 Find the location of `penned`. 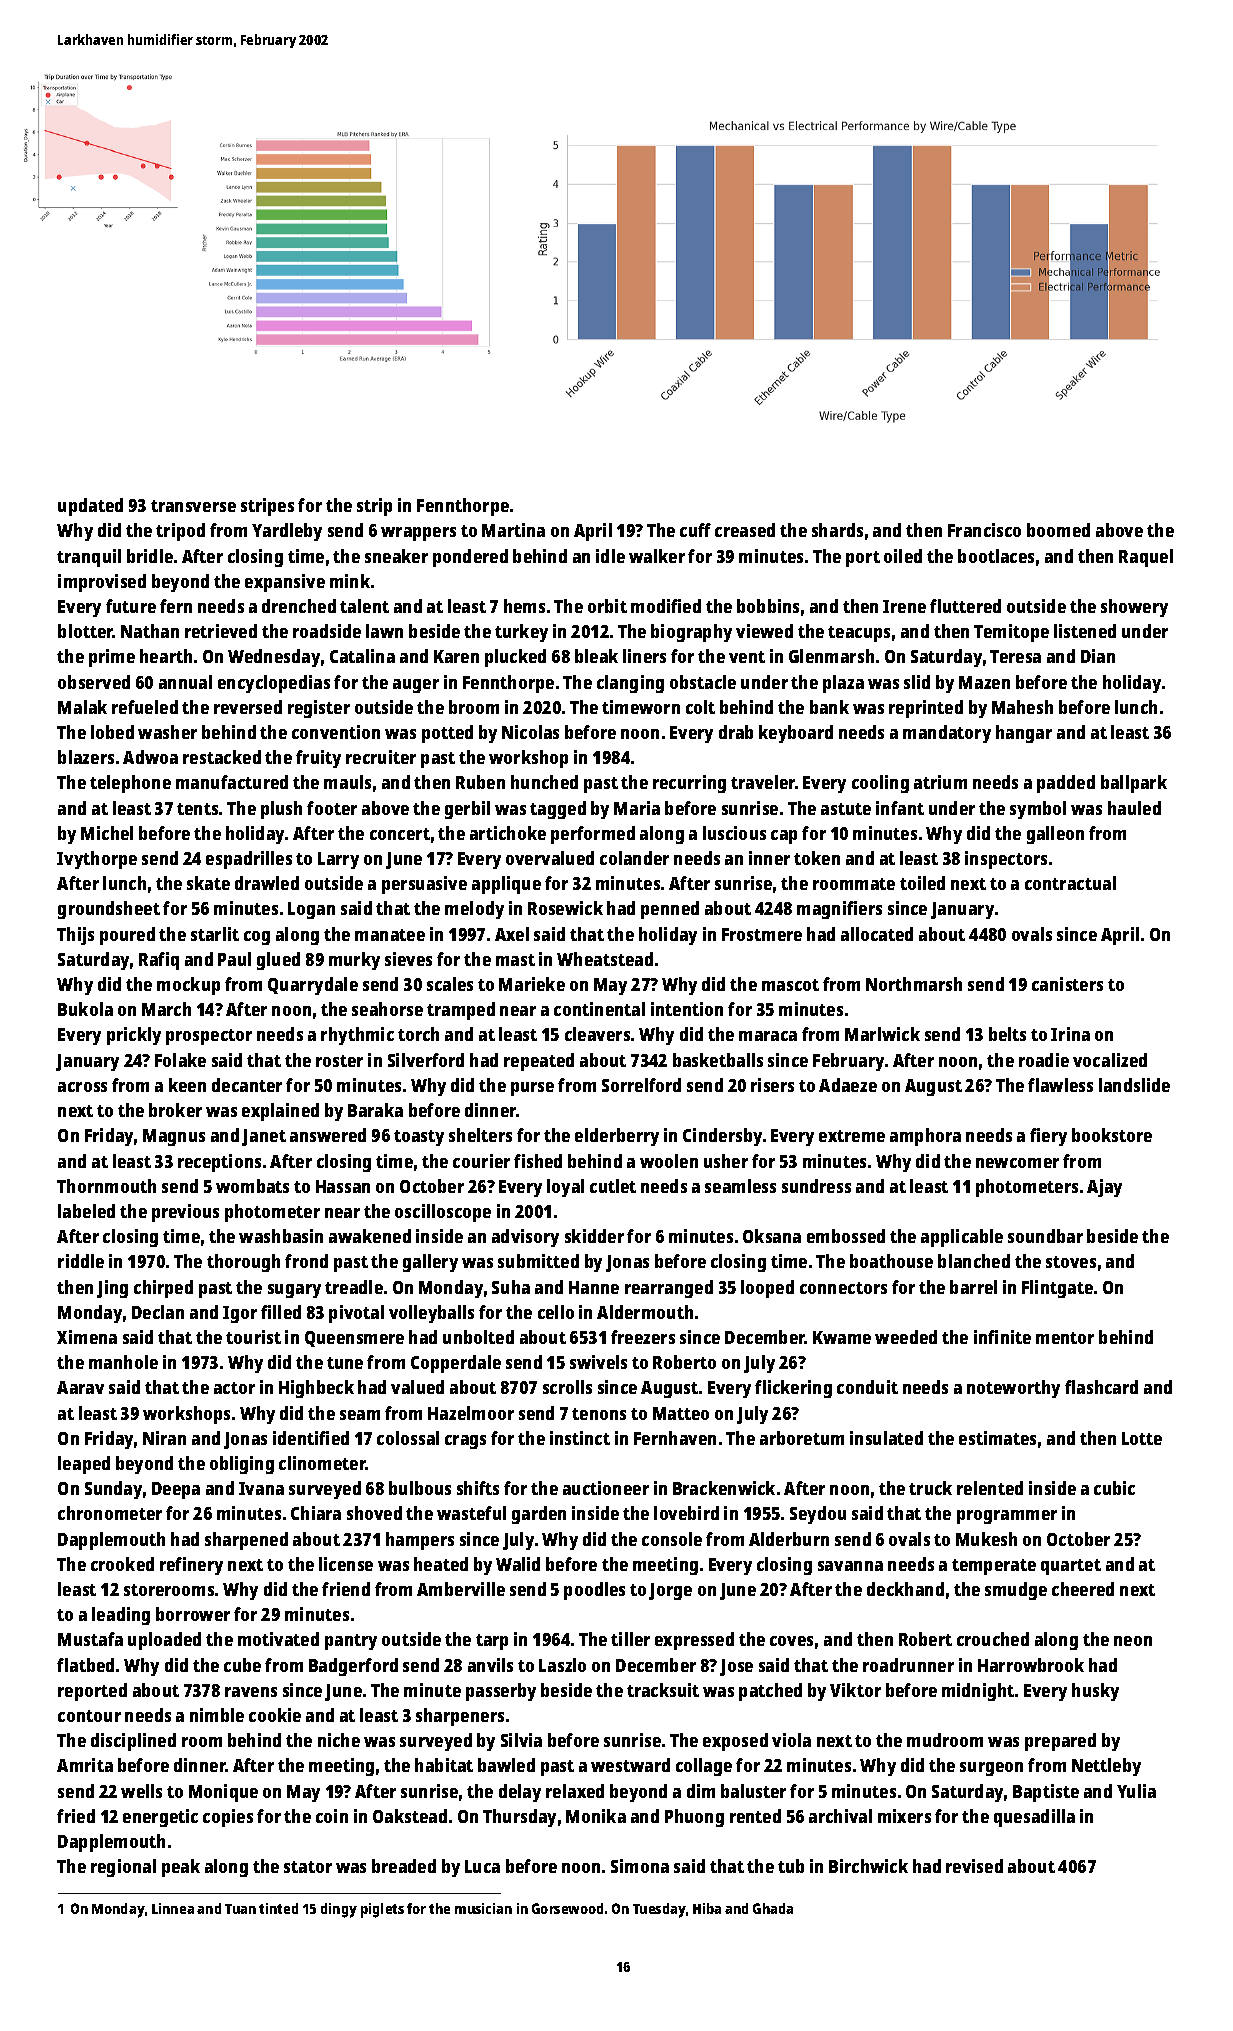

penned is located at coordinates (670, 910).
